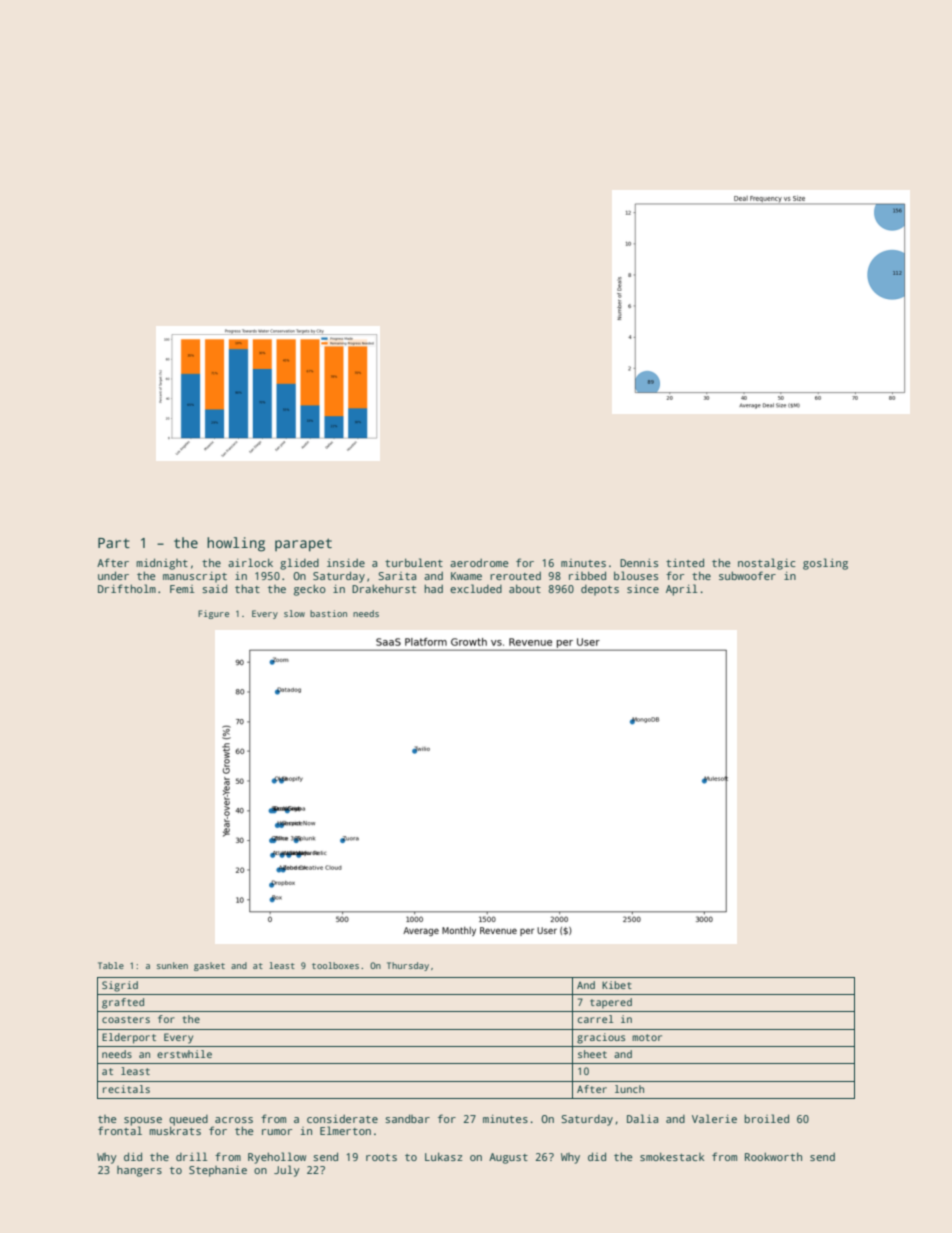 This screenshot has height=1233, width=952. Describe the element at coordinates (407, 1118) in the screenshot. I see `sandbar` at that location.
